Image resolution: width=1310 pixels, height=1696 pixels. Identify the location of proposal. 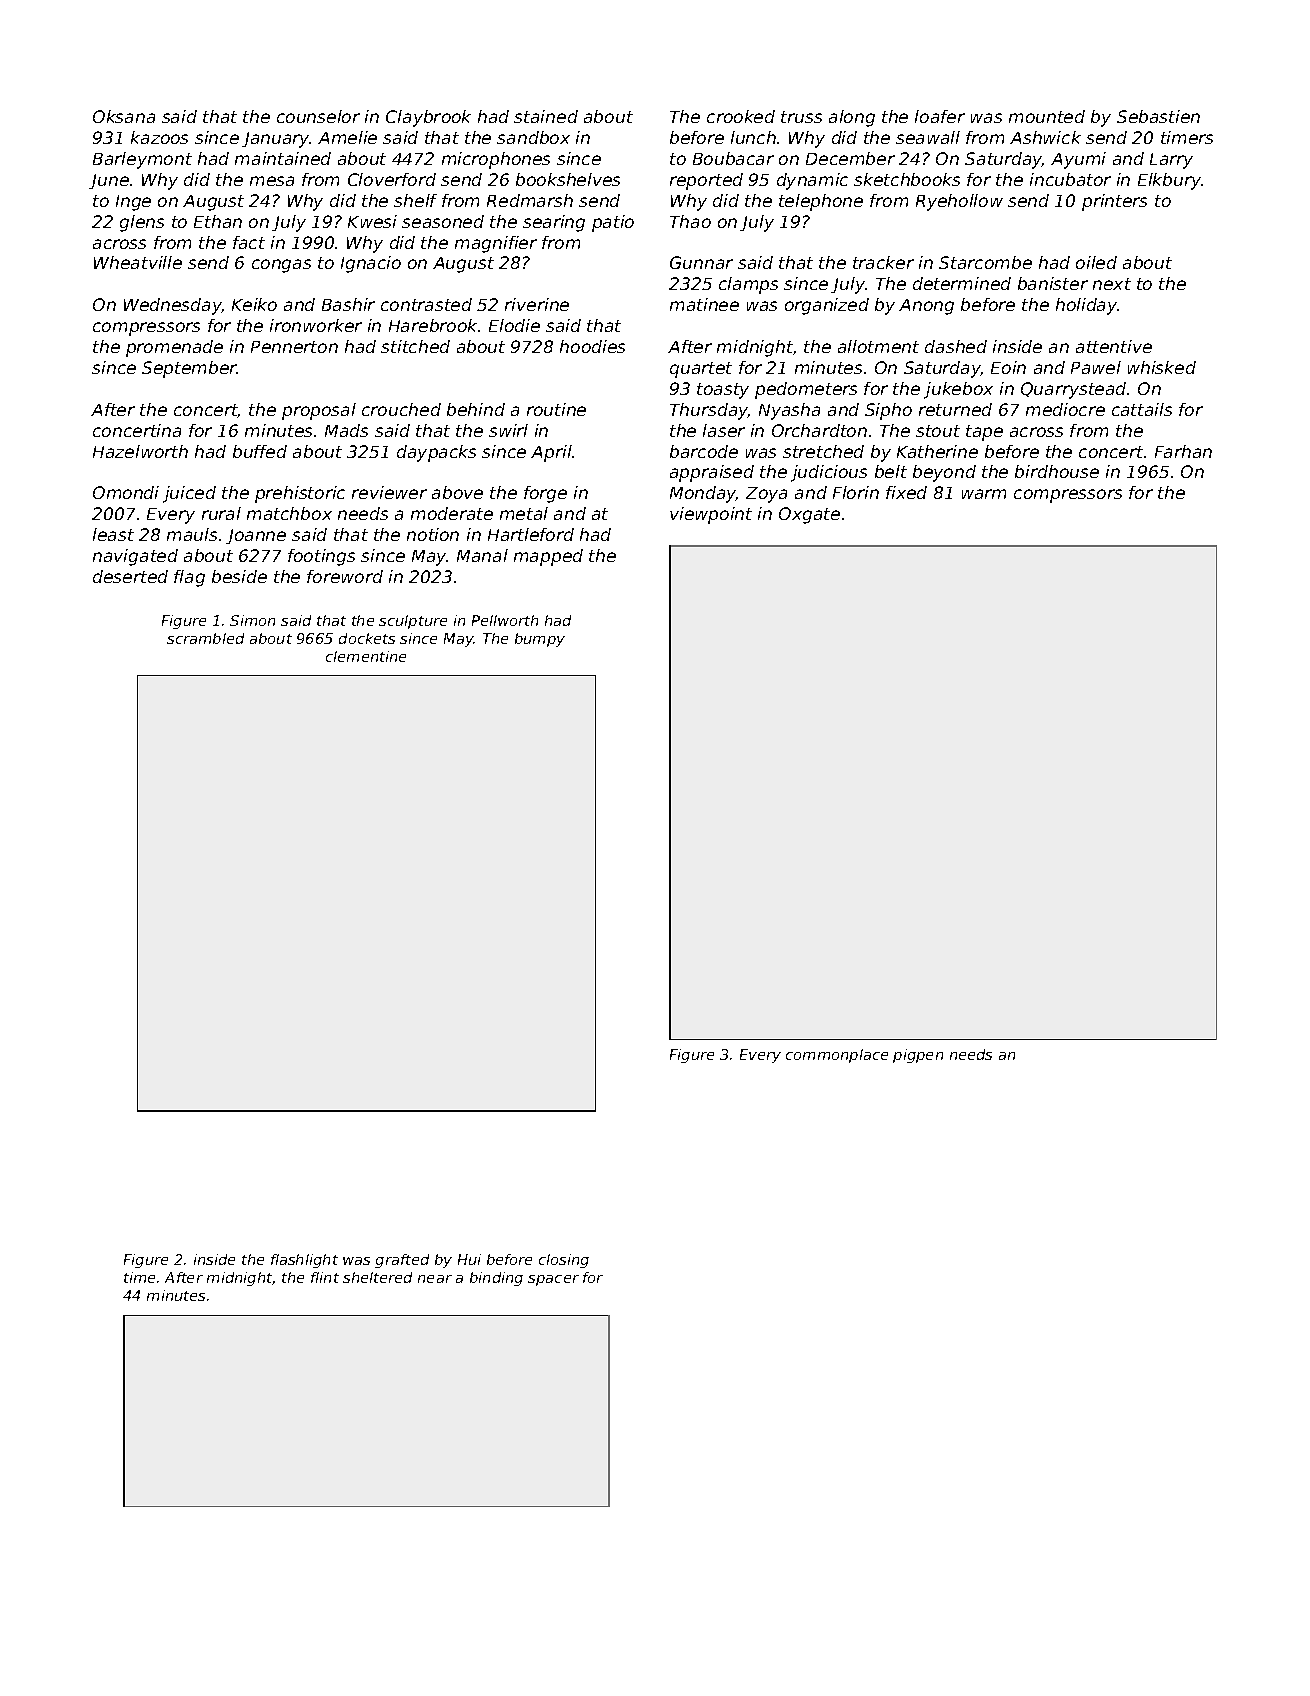
(319, 411).
